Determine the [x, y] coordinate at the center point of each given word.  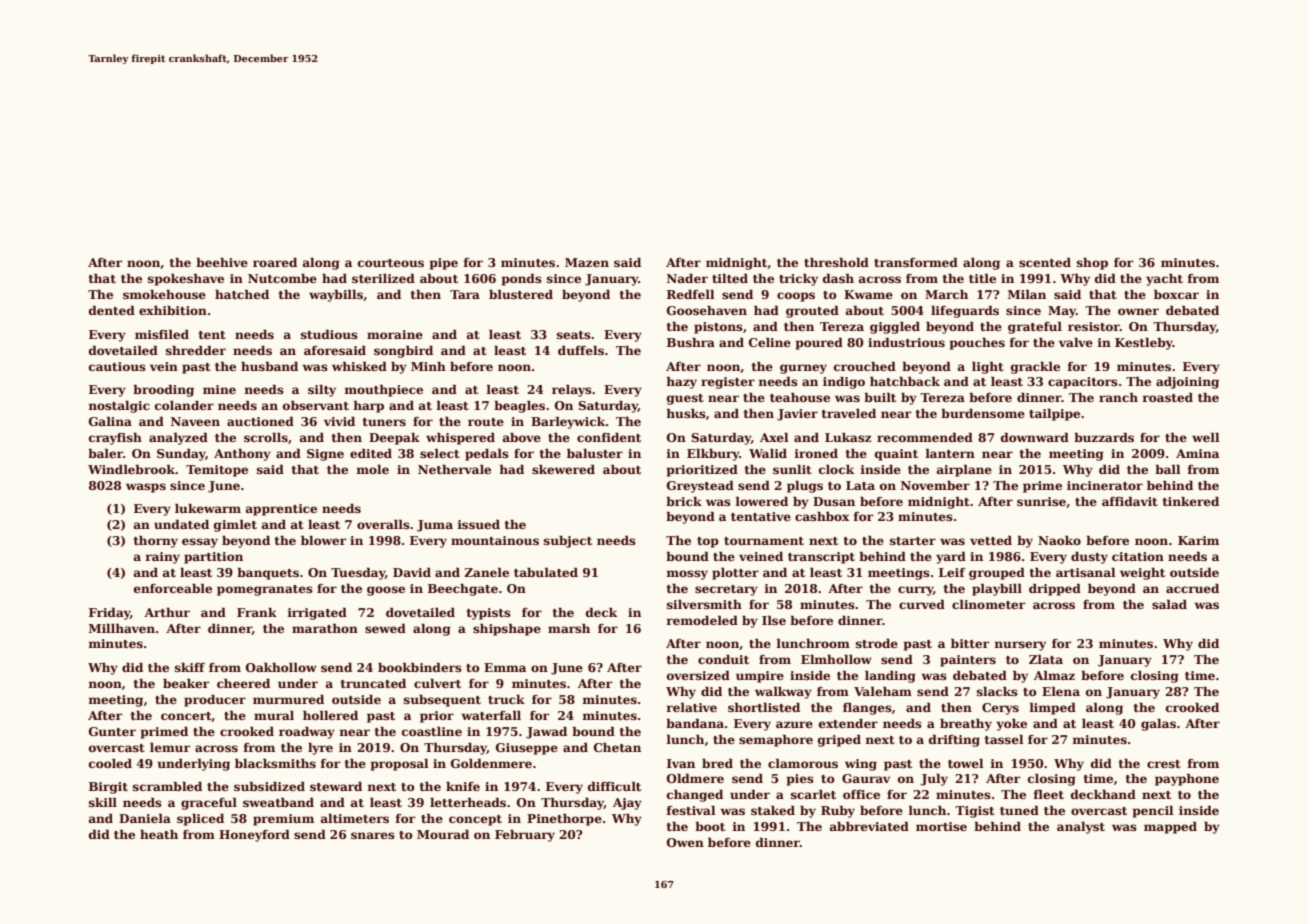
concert [186, 717]
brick [684, 501]
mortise [941, 826]
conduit [723, 659]
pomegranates [265, 590]
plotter [735, 574]
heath [159, 834]
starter [913, 541]
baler [105, 453]
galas [1158, 725]
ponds [522, 280]
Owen [685, 842]
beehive [222, 262]
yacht [1164, 280]
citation [1138, 556]
